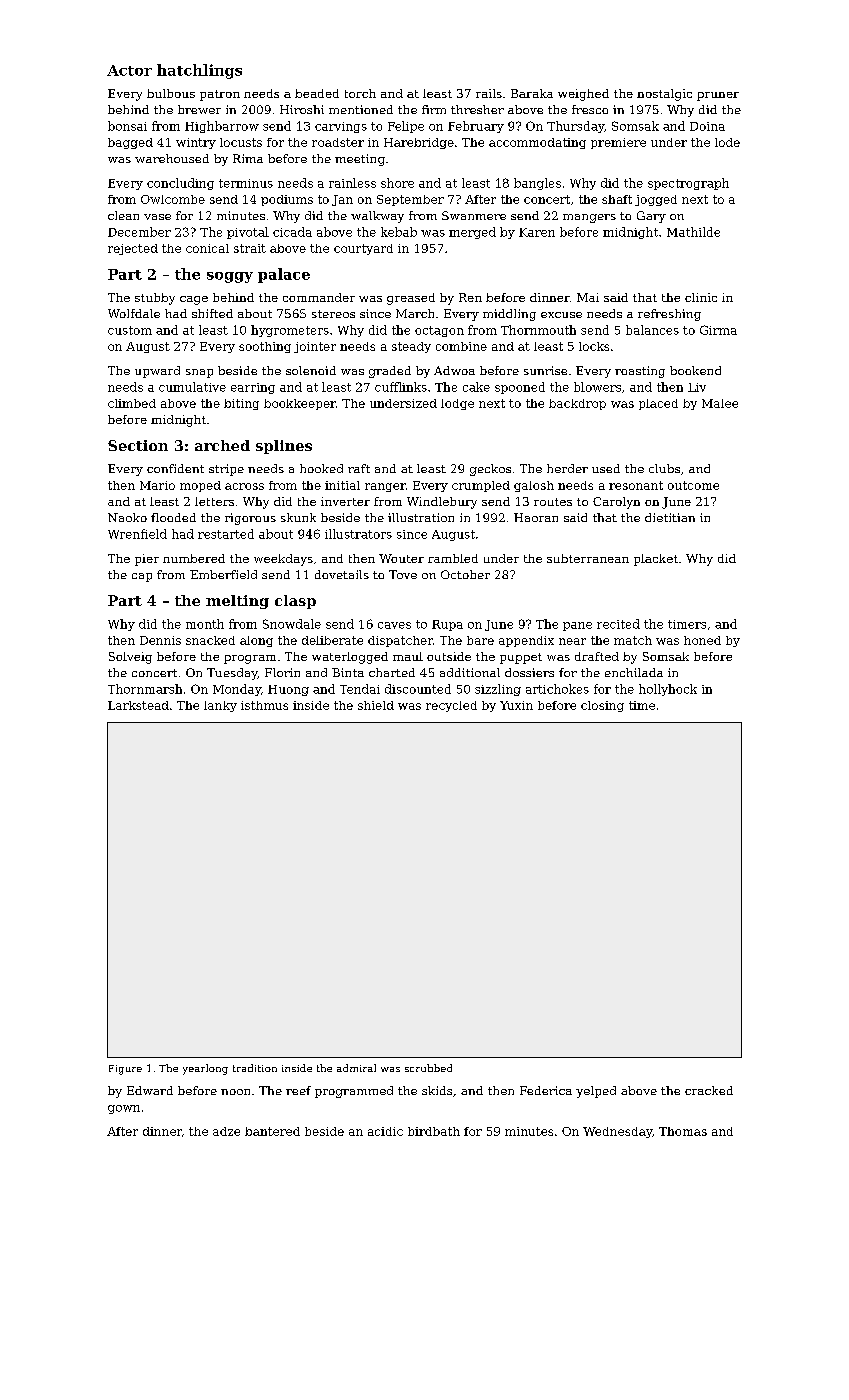 This screenshot has width=849, height=1400. I want to click on weighed, so click(583, 95).
